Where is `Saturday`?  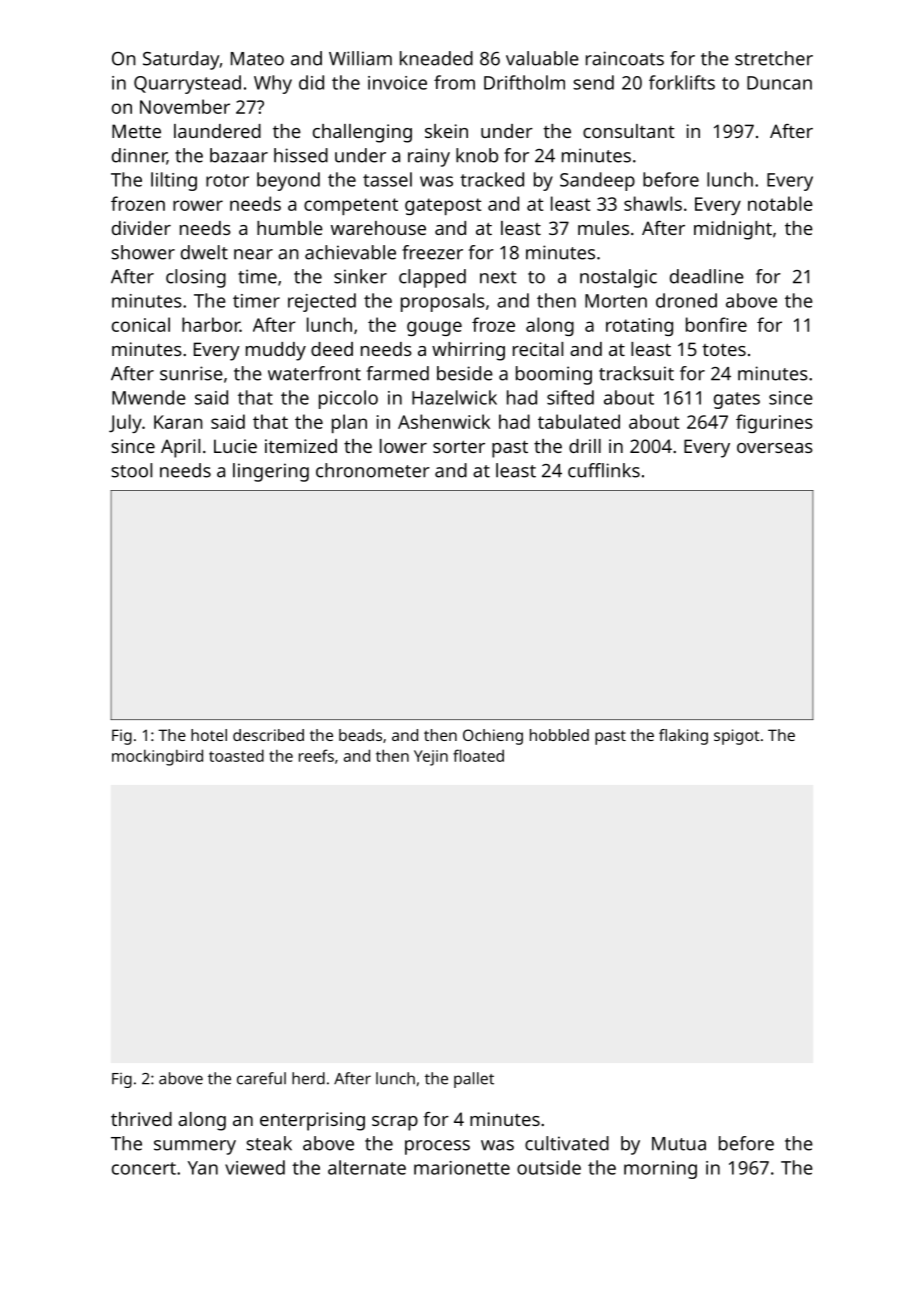 Saturday is located at coordinates (181, 60).
